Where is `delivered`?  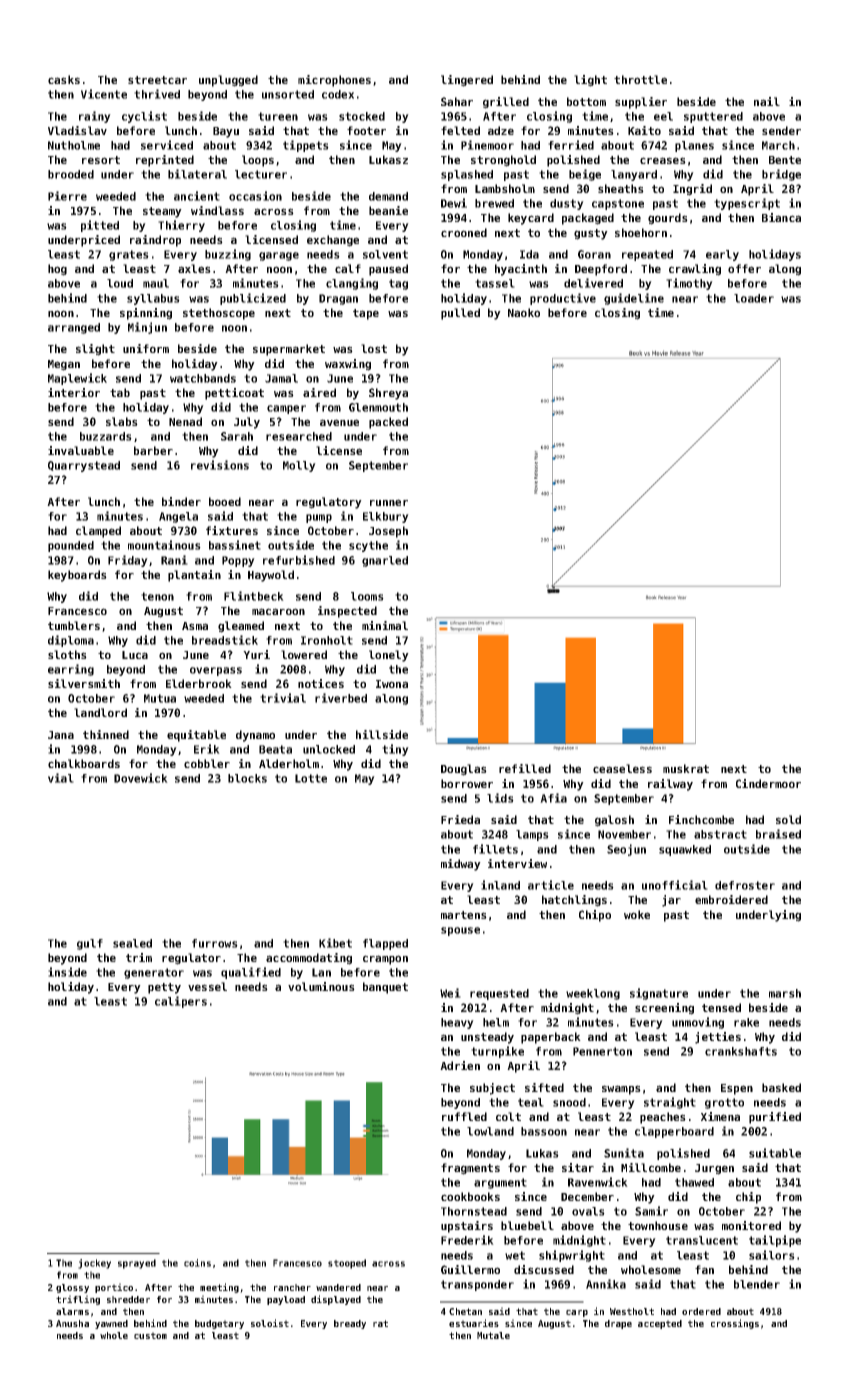 delivered is located at coordinates (593, 283).
